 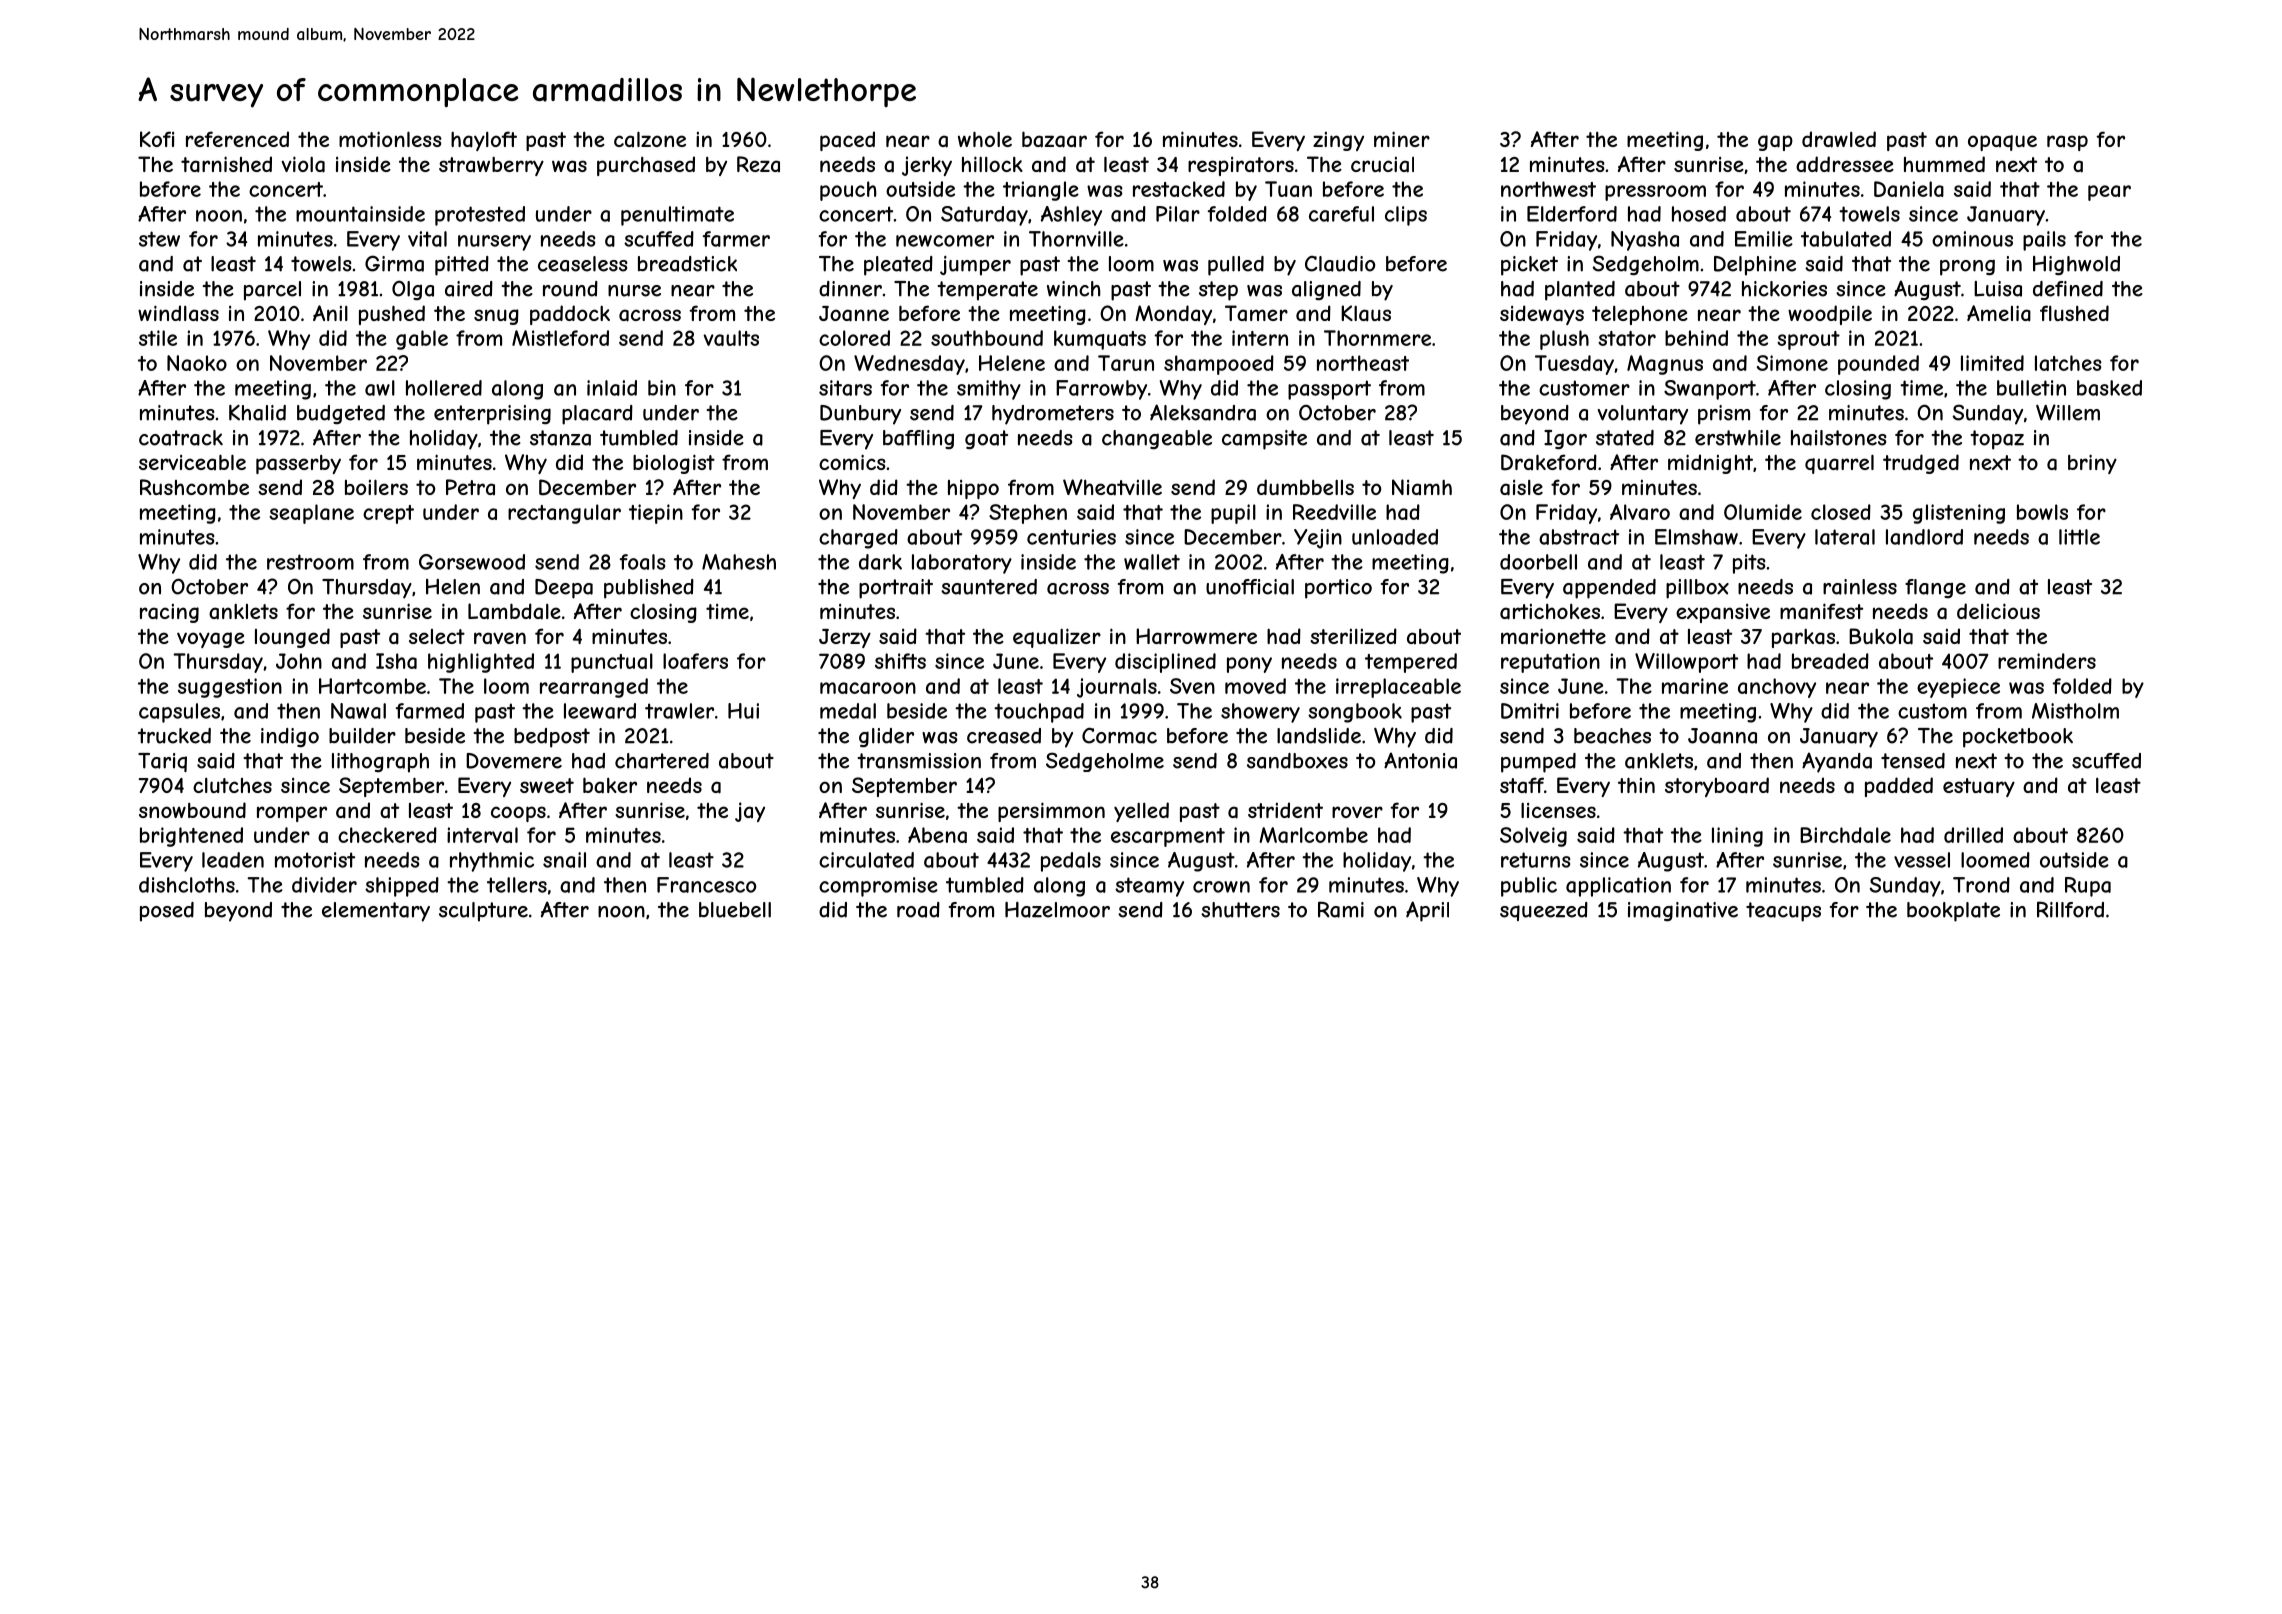 I want to click on careful, so click(x=1341, y=214).
